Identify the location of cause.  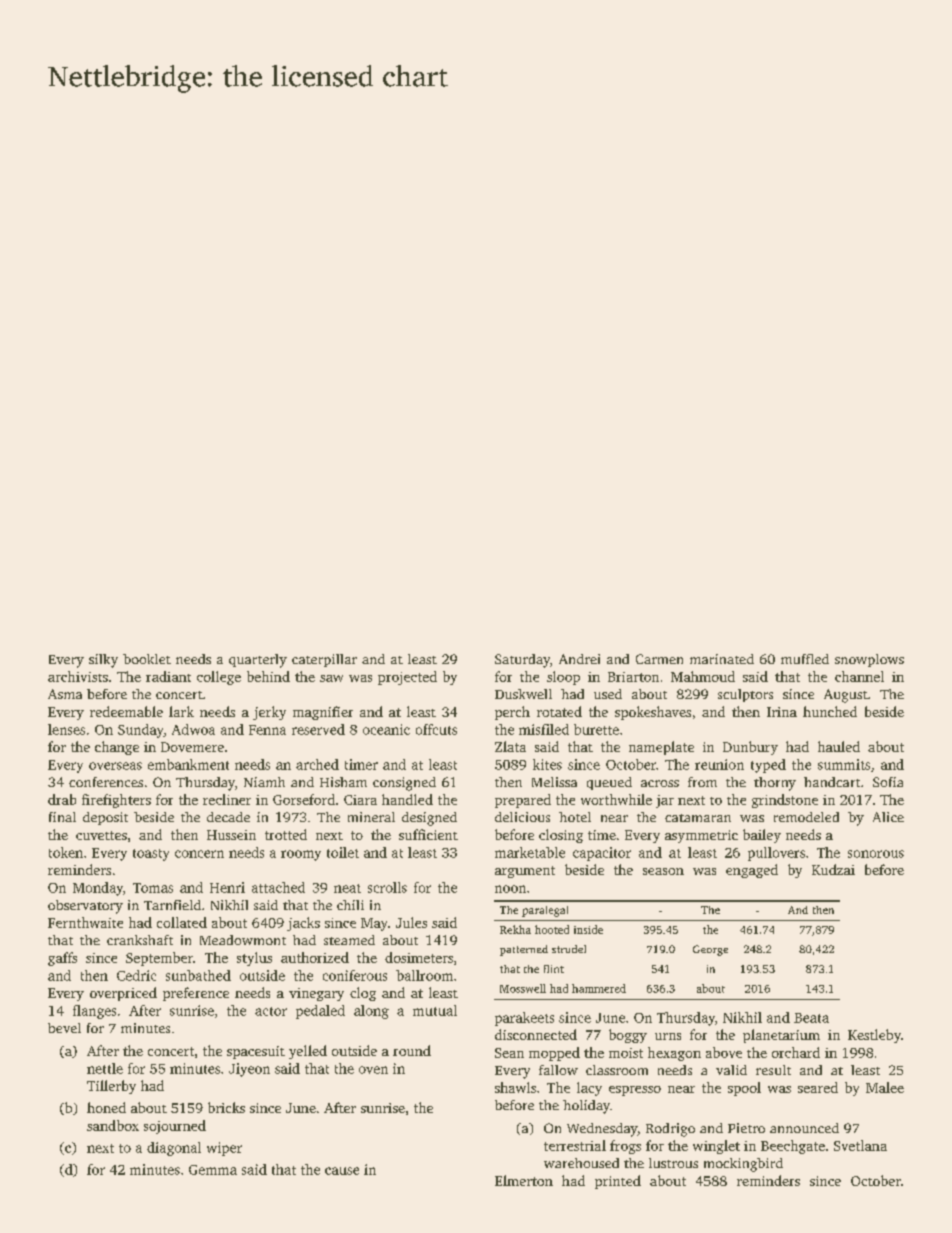
(342, 1171).
